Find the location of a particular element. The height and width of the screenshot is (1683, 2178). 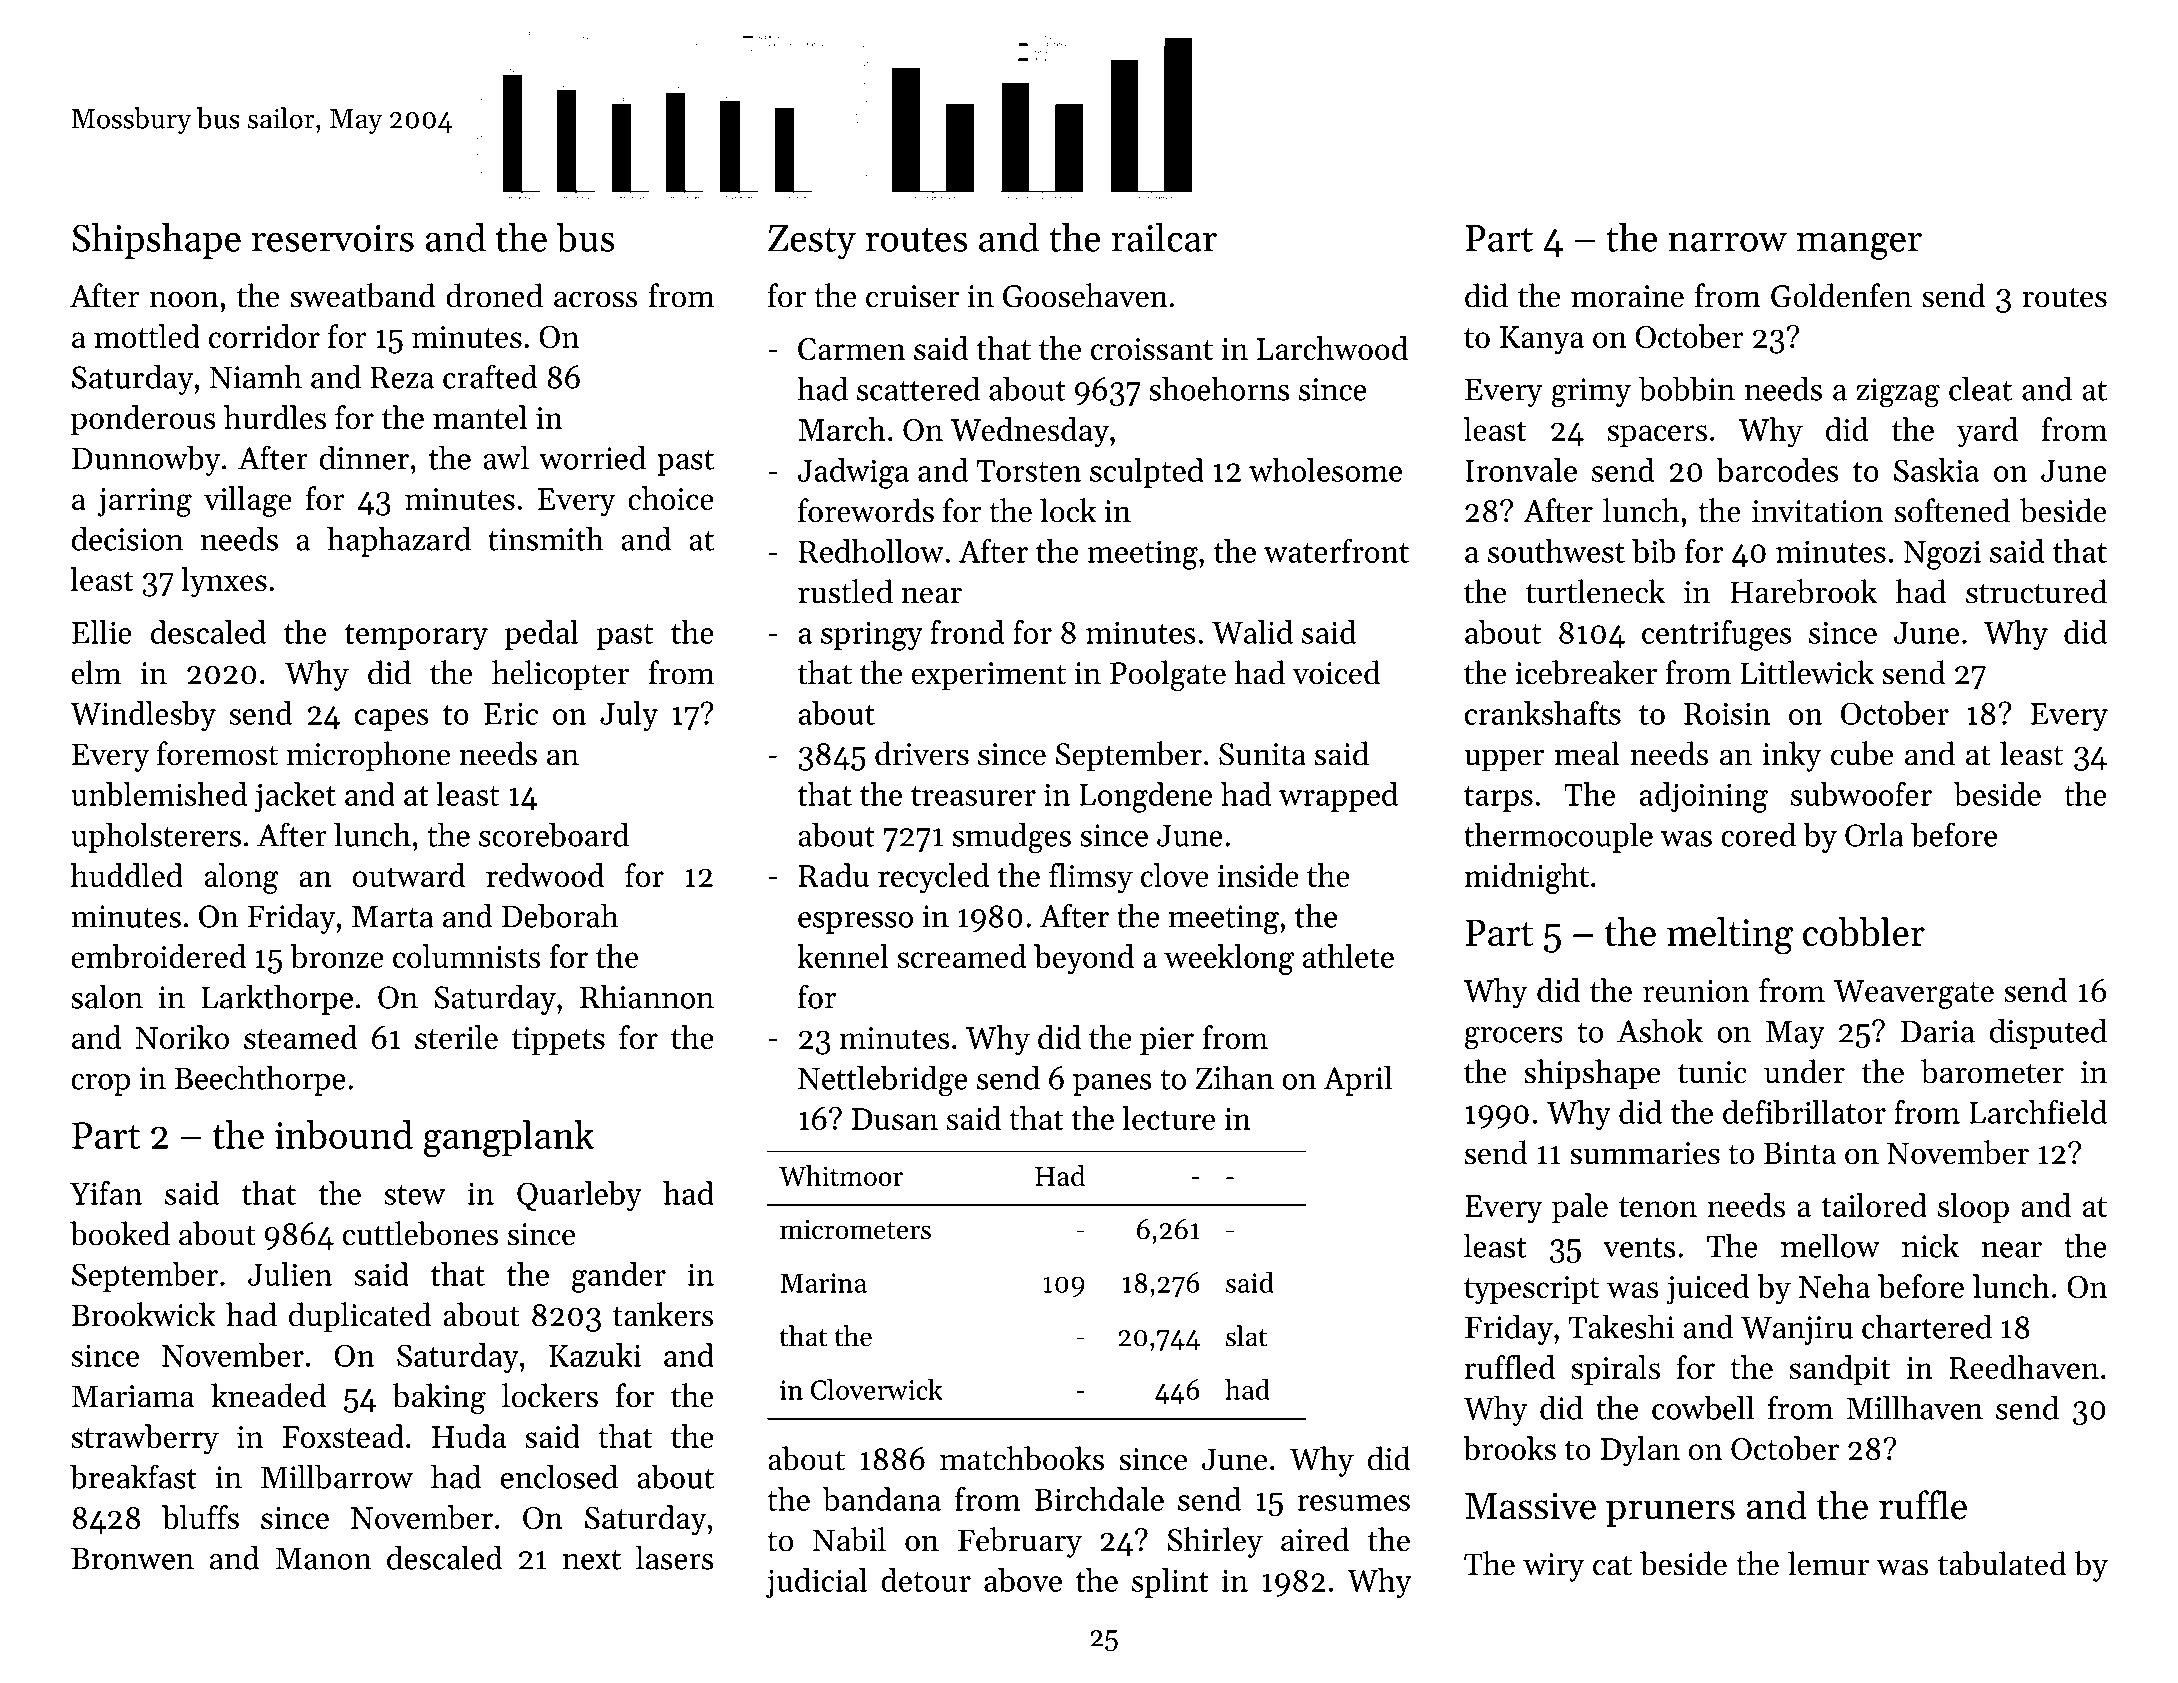

breakfast is located at coordinates (133, 1476).
